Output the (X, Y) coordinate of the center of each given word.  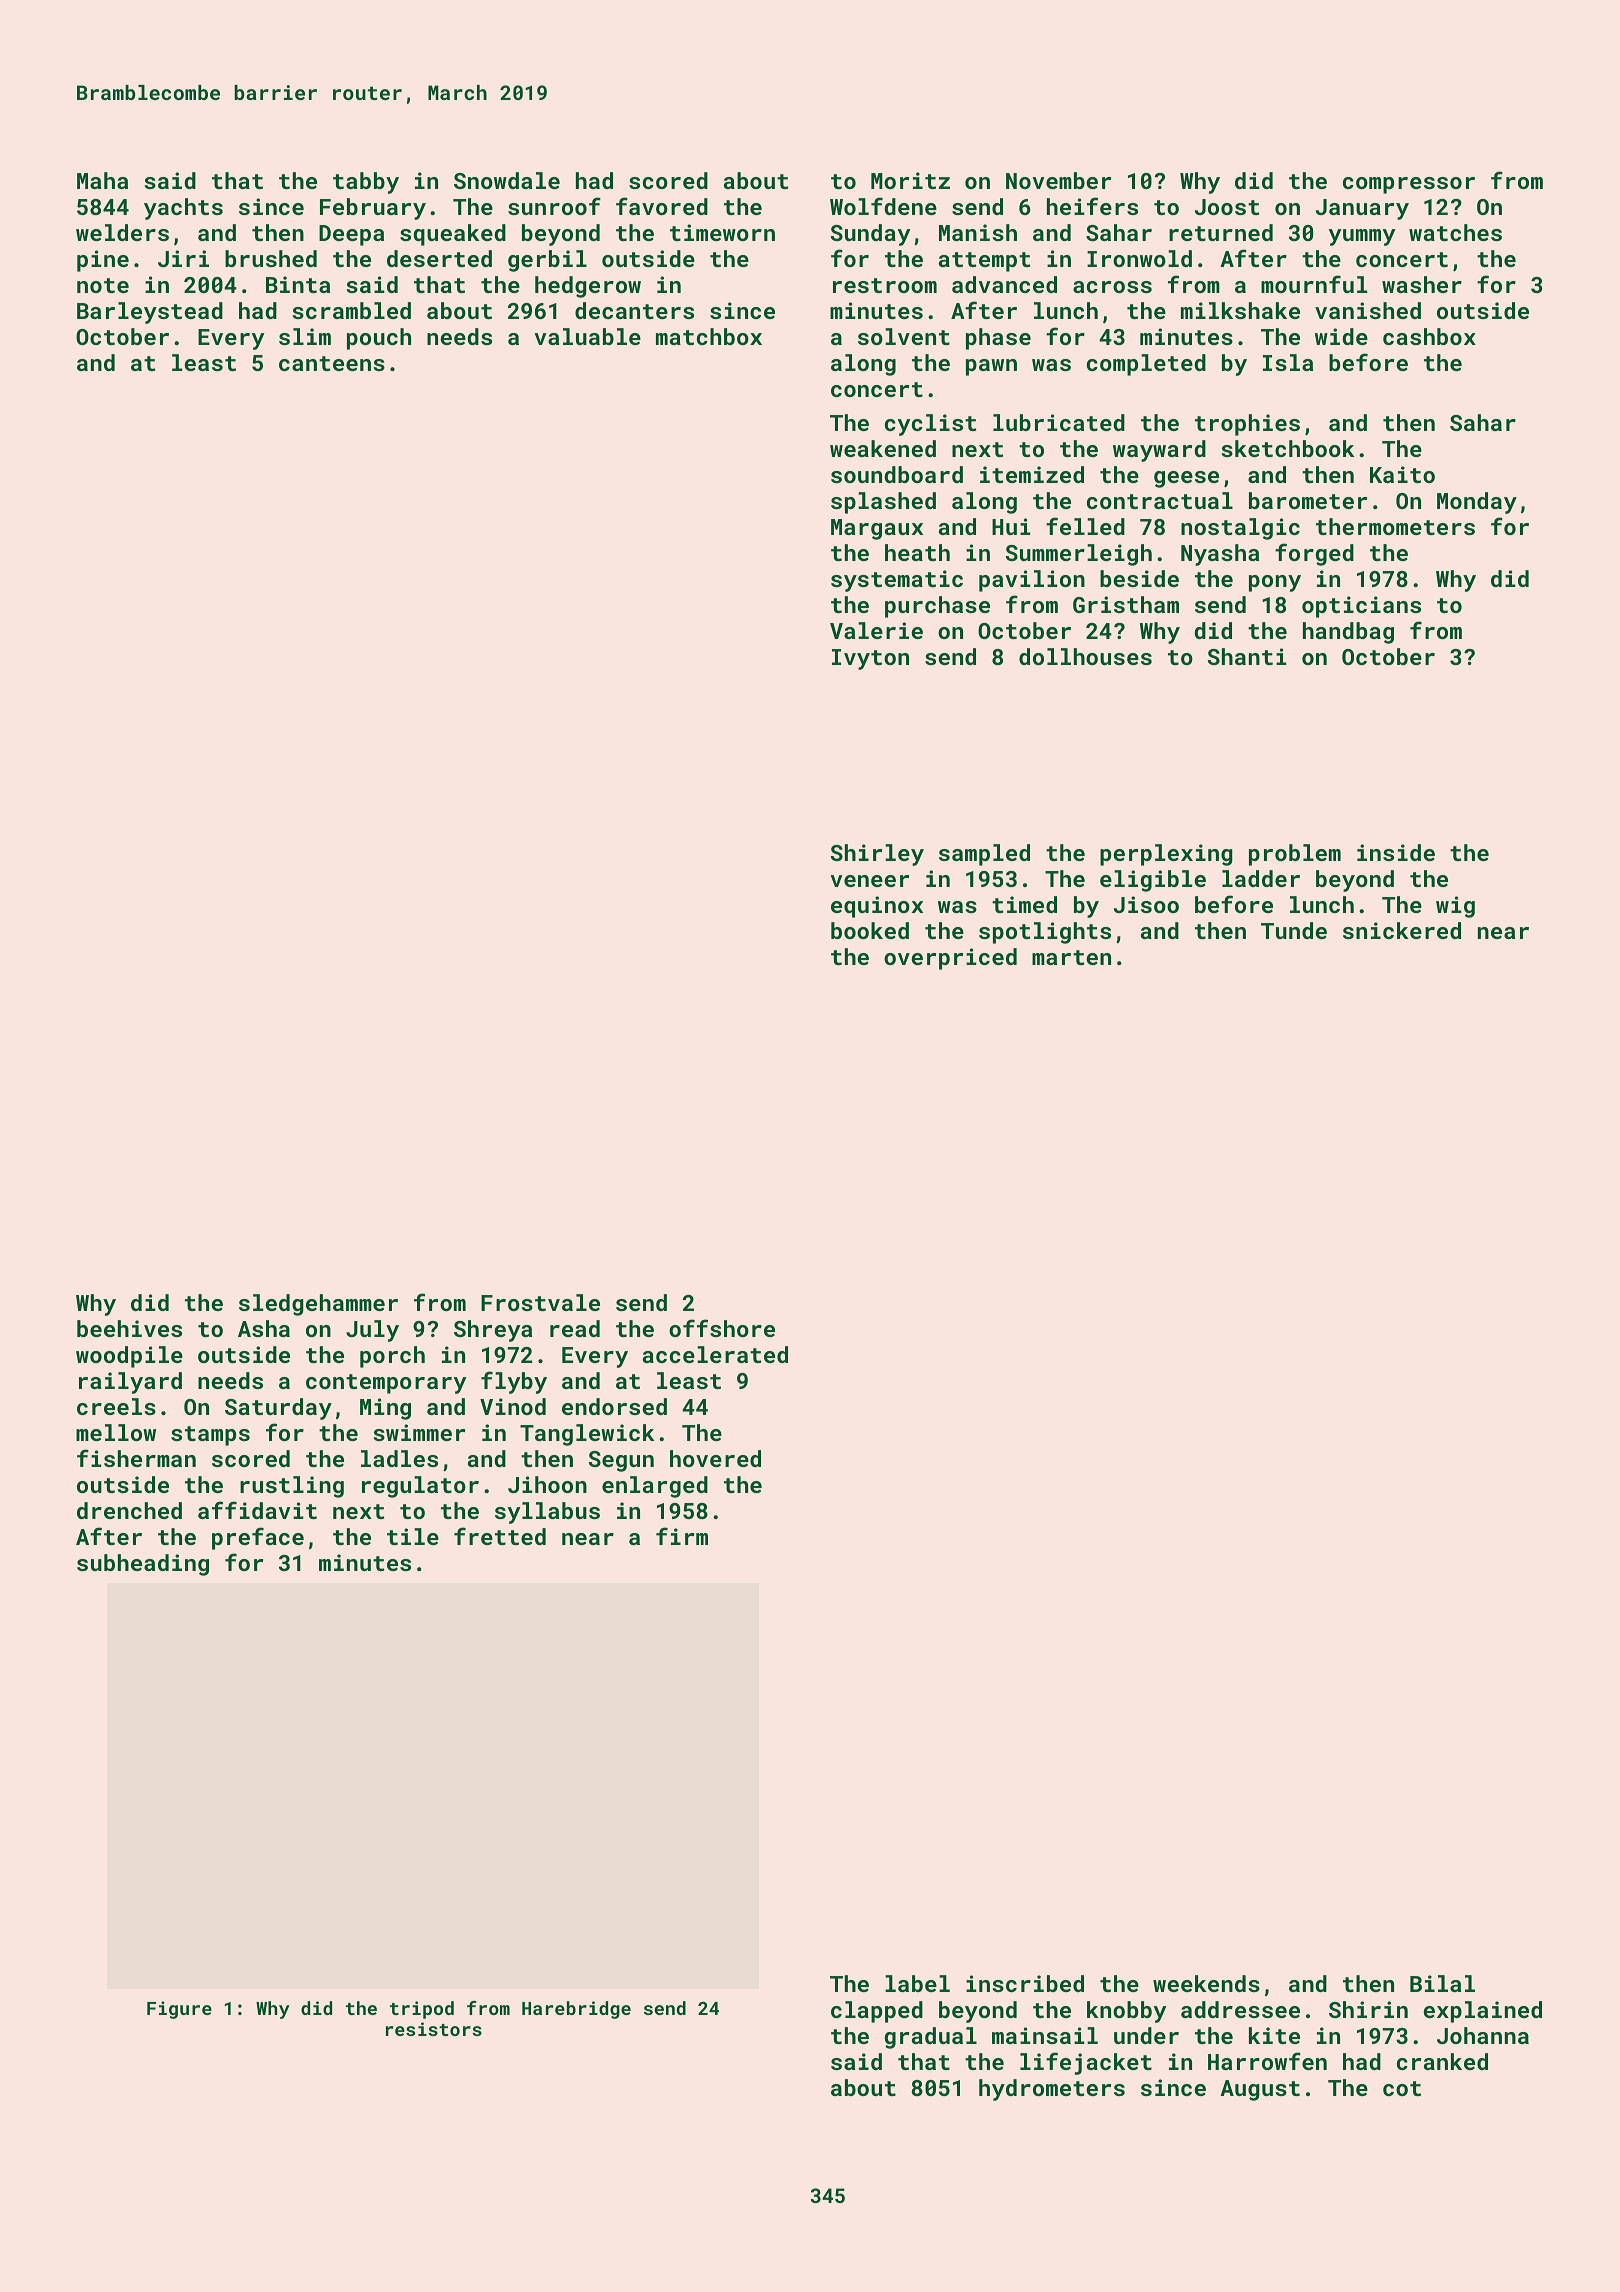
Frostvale (540, 1302)
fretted (500, 1536)
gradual (931, 2038)
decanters (634, 310)
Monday (1477, 503)
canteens (332, 363)
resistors (434, 2029)
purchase (937, 607)
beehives (129, 1328)
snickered (1402, 930)
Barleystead (150, 313)
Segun (621, 1461)
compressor (1409, 185)
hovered (715, 1458)
